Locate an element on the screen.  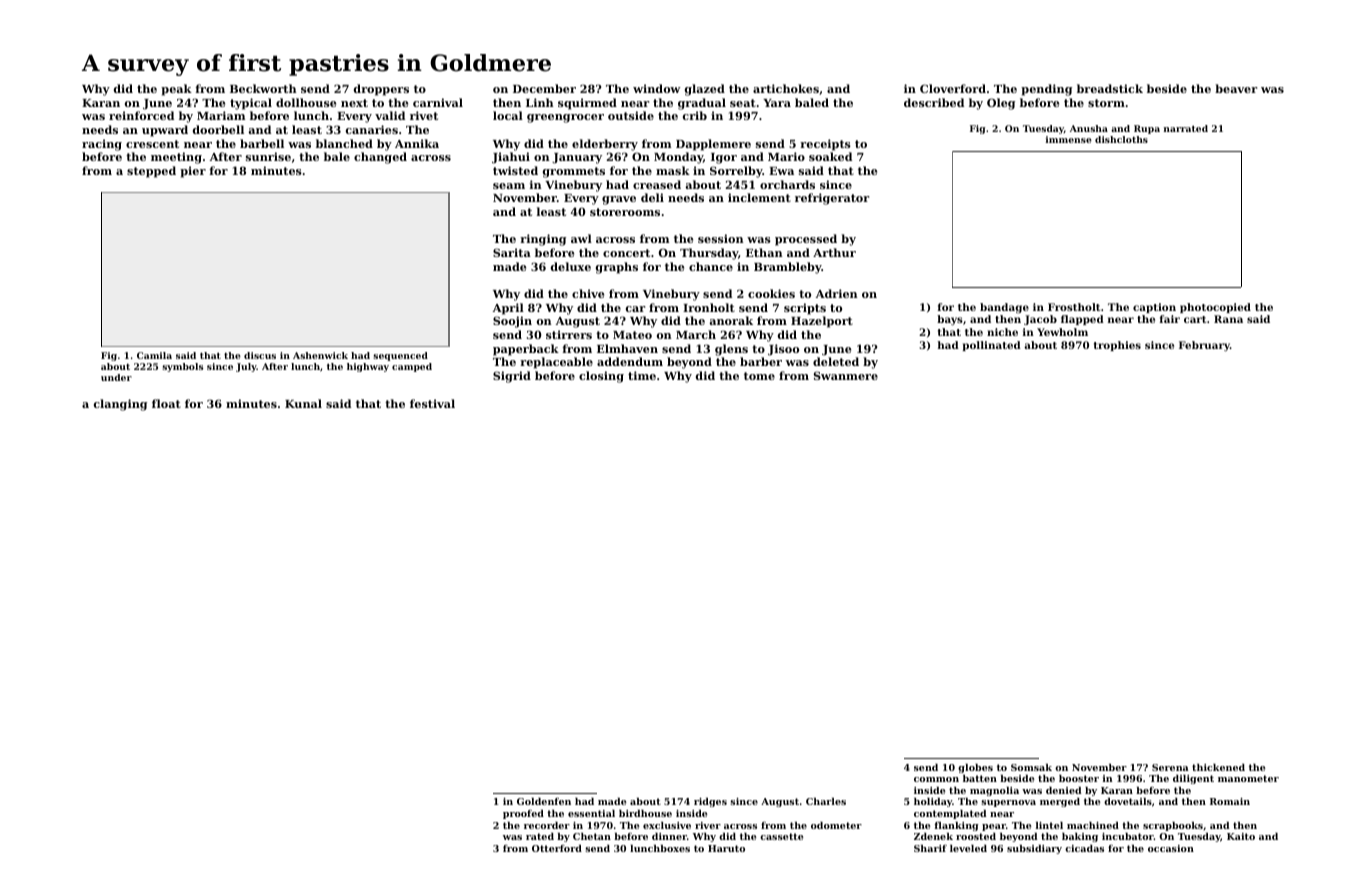
discus is located at coordinates (260, 355).
